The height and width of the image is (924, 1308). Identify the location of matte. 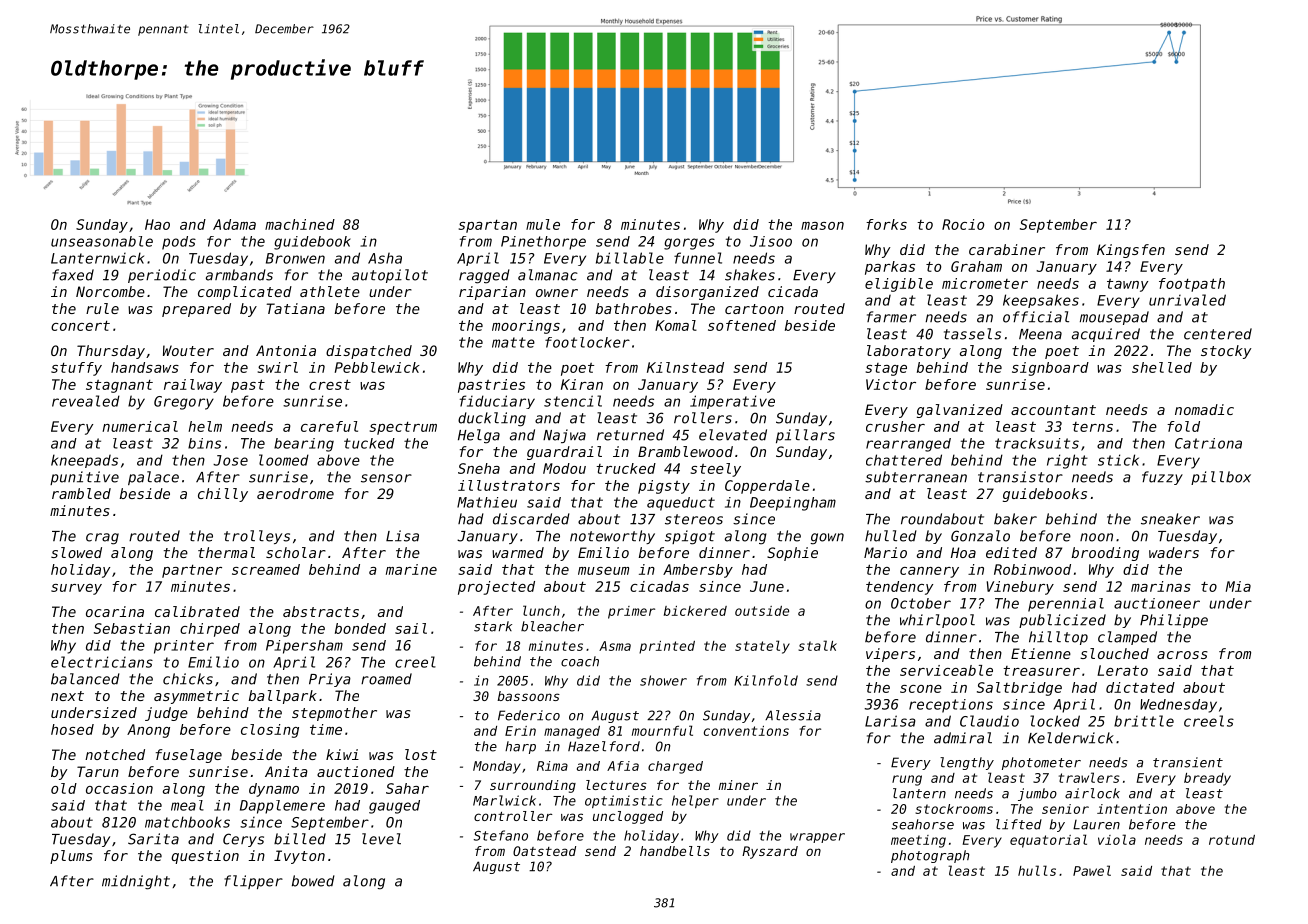
(513, 342).
